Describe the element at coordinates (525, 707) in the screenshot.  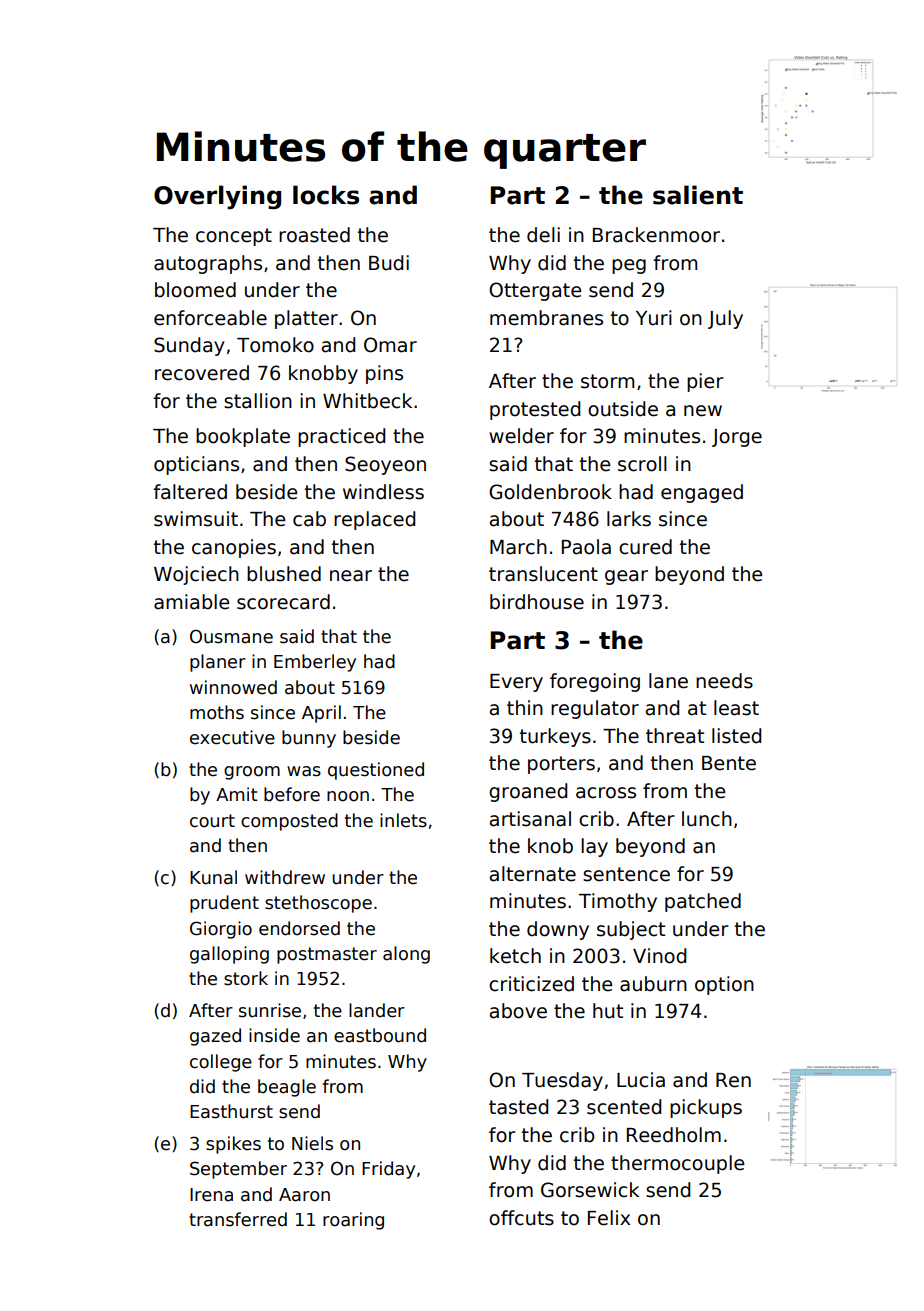
I see `thin` at that location.
